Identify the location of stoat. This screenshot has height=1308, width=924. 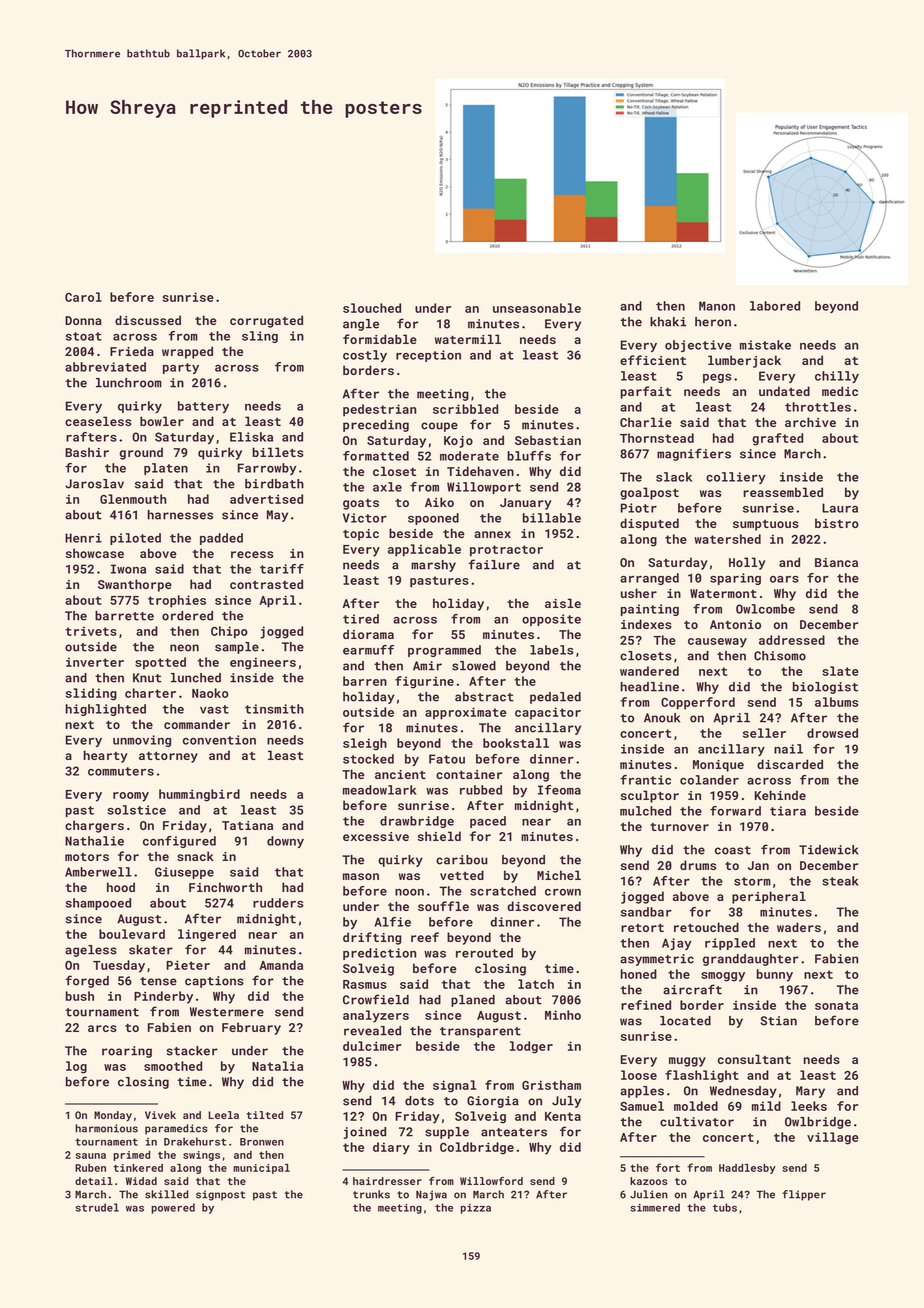
(84, 336).
